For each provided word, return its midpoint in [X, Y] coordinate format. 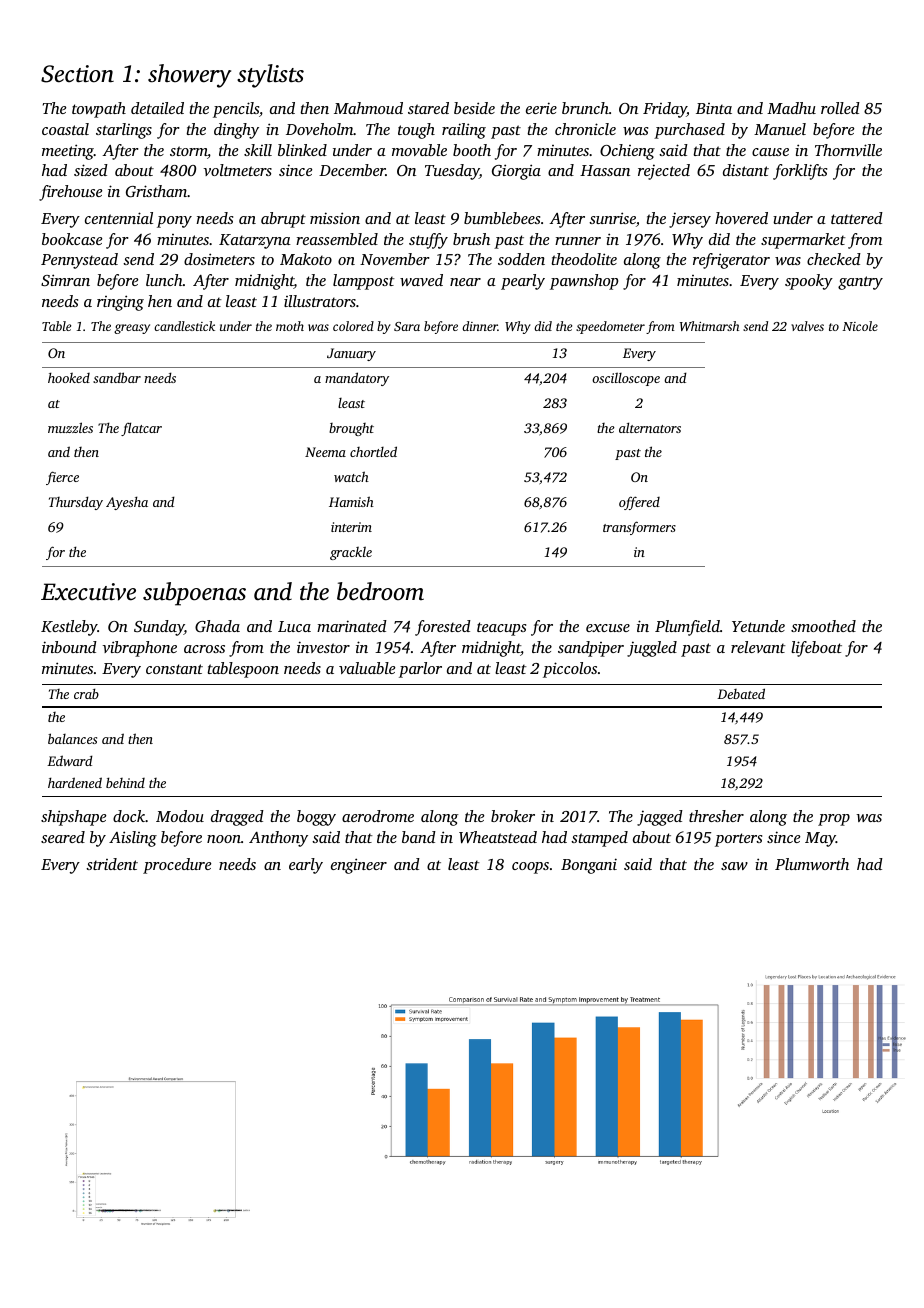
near [465, 282]
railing [464, 131]
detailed [157, 108]
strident [112, 864]
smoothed [823, 626]
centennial [119, 218]
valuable [367, 668]
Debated [741, 693]
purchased [689, 131]
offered [639, 503]
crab [86, 693]
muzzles [70, 427]
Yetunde [758, 626]
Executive [88, 592]
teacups [501, 629]
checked [834, 259]
